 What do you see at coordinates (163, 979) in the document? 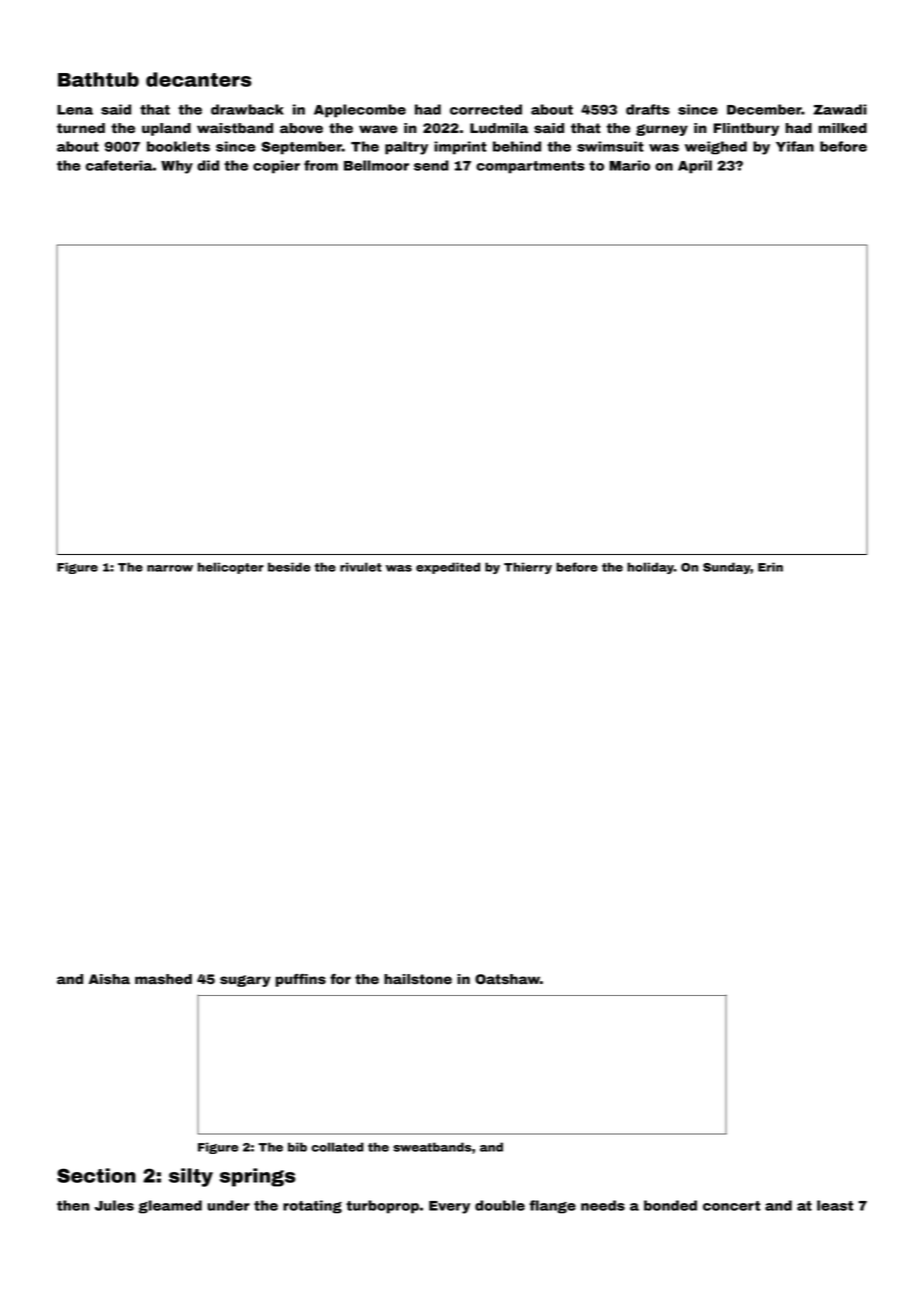
I see `mashed` at bounding box center [163, 979].
